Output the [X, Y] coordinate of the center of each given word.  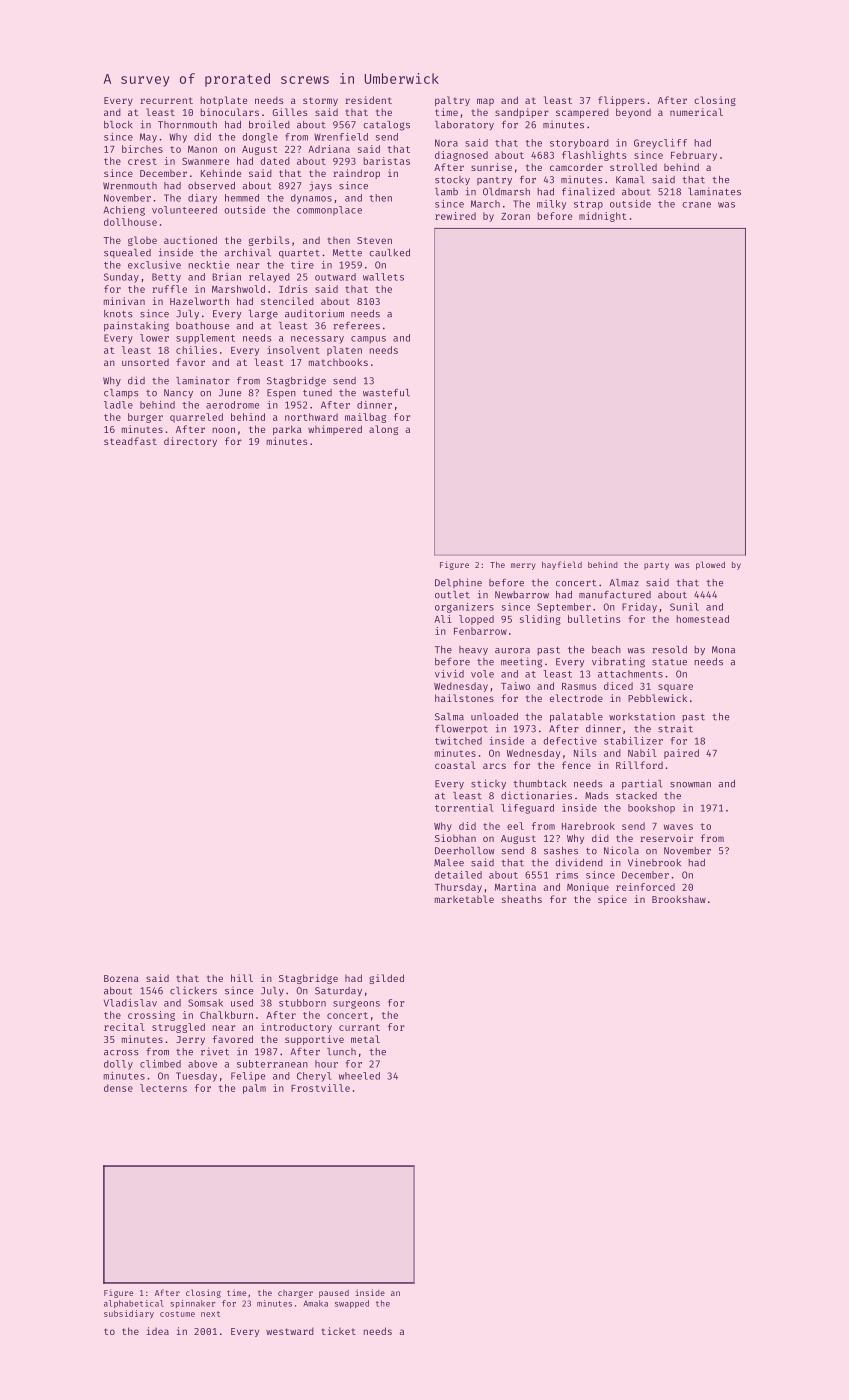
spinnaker [192, 1304]
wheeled [359, 1076]
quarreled [196, 418]
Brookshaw [679, 899]
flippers [621, 101]
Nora [446, 143]
